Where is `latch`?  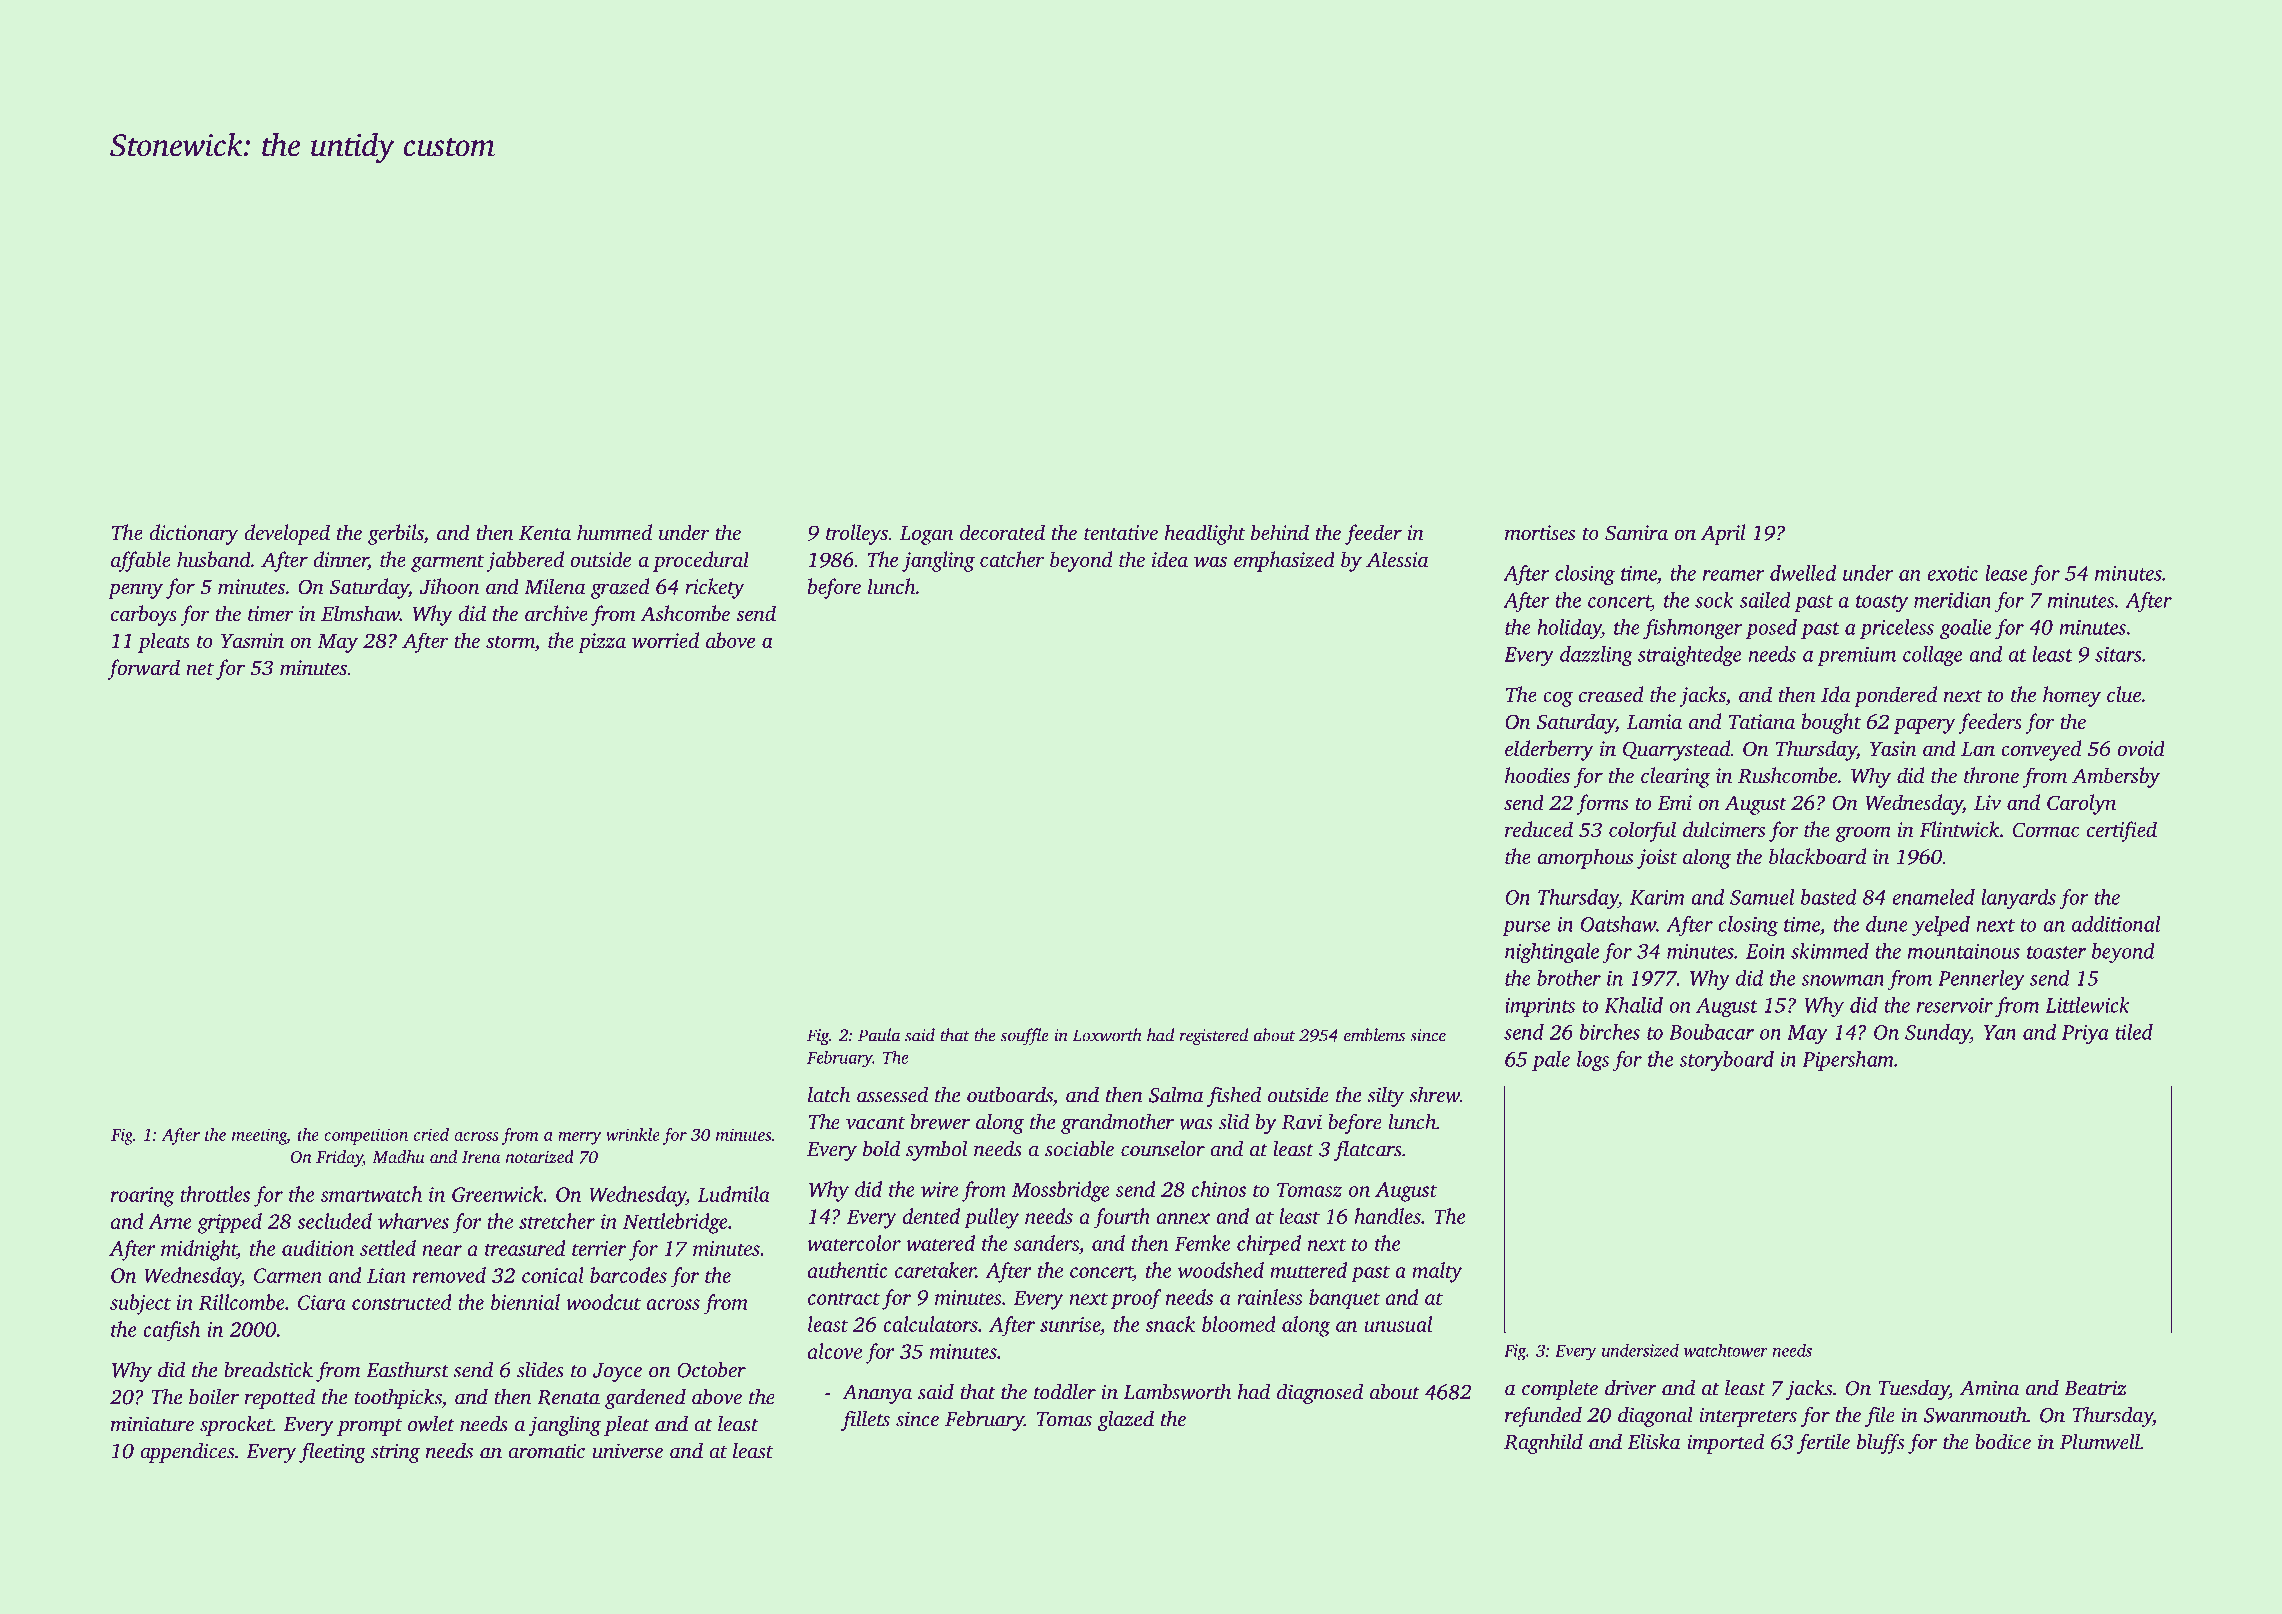
latch is located at coordinates (829, 1095).
